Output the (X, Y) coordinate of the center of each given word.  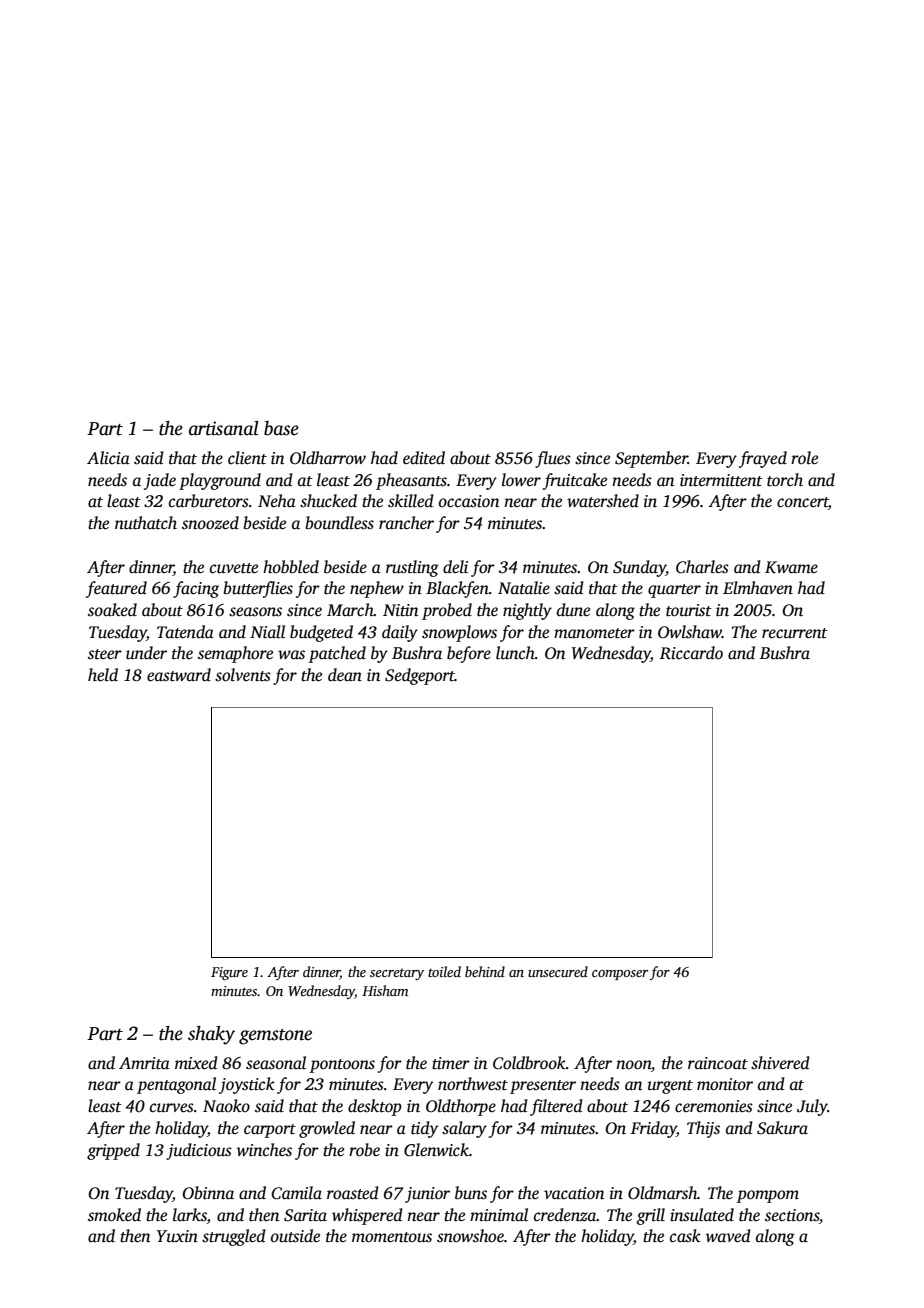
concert (803, 503)
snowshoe (470, 1236)
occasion (469, 501)
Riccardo (691, 653)
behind (485, 971)
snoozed (210, 523)
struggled (234, 1237)
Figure (229, 973)
